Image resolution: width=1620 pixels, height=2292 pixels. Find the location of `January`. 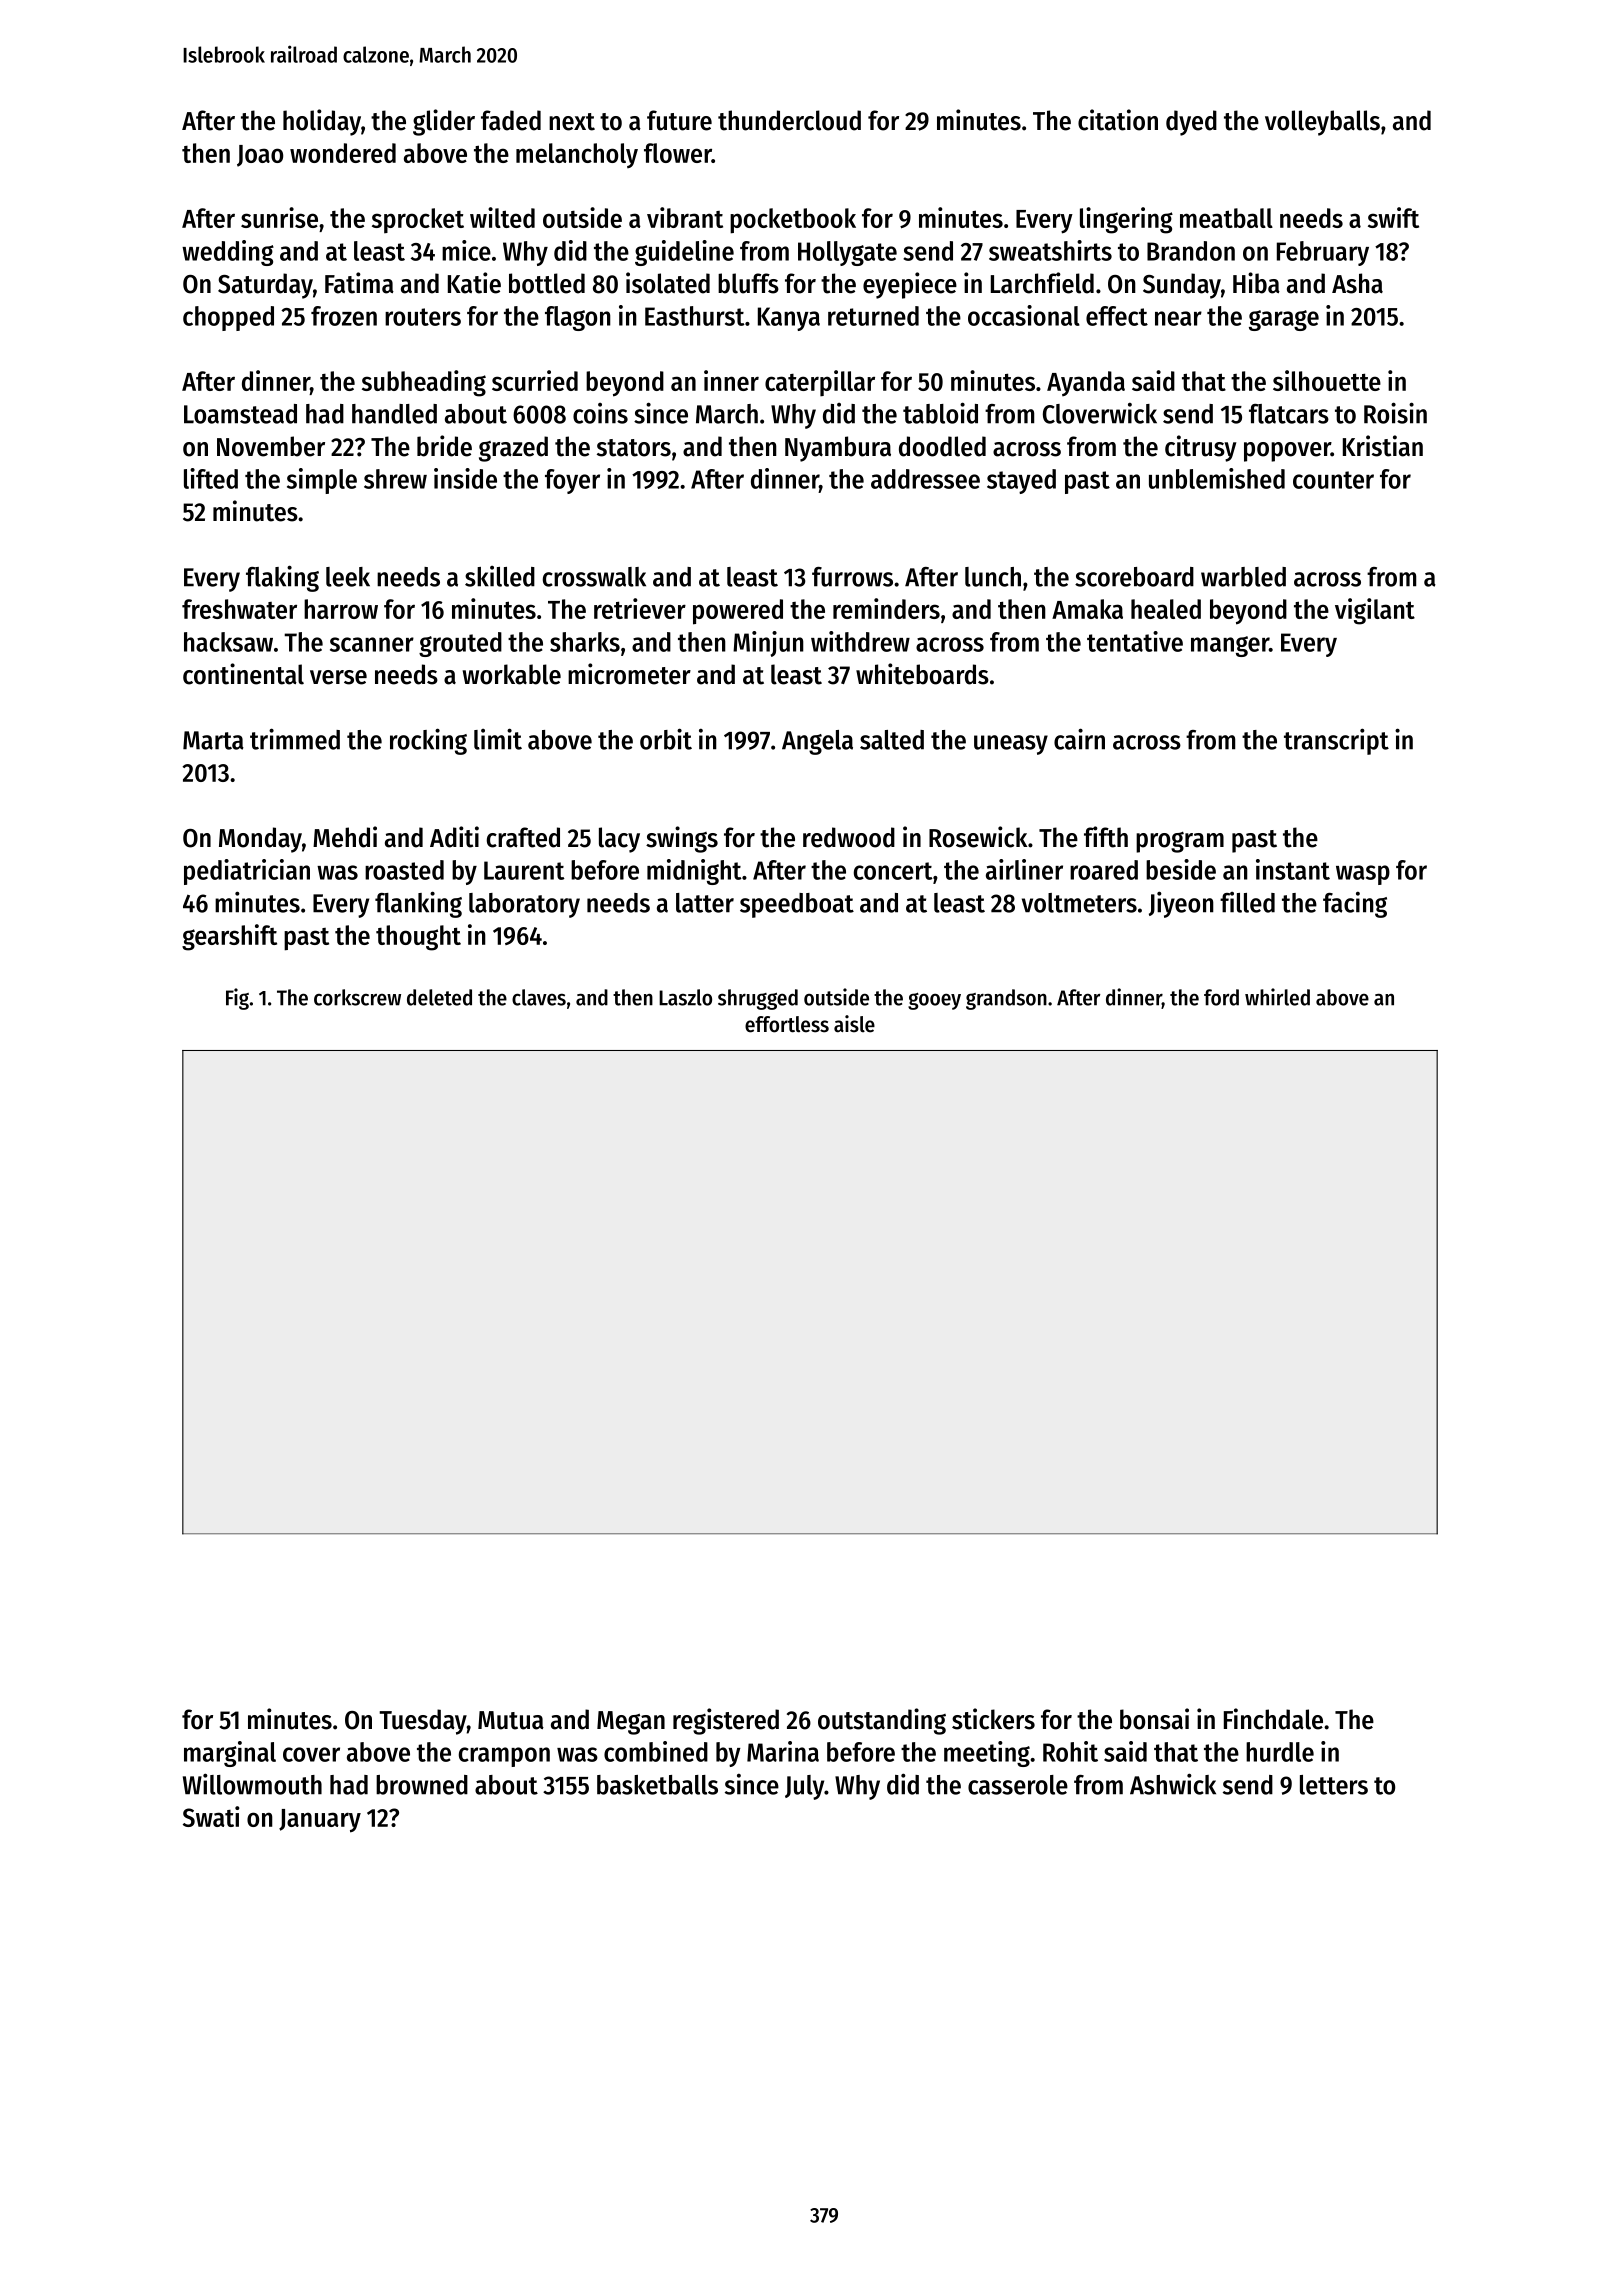

January is located at coordinates (320, 1821).
